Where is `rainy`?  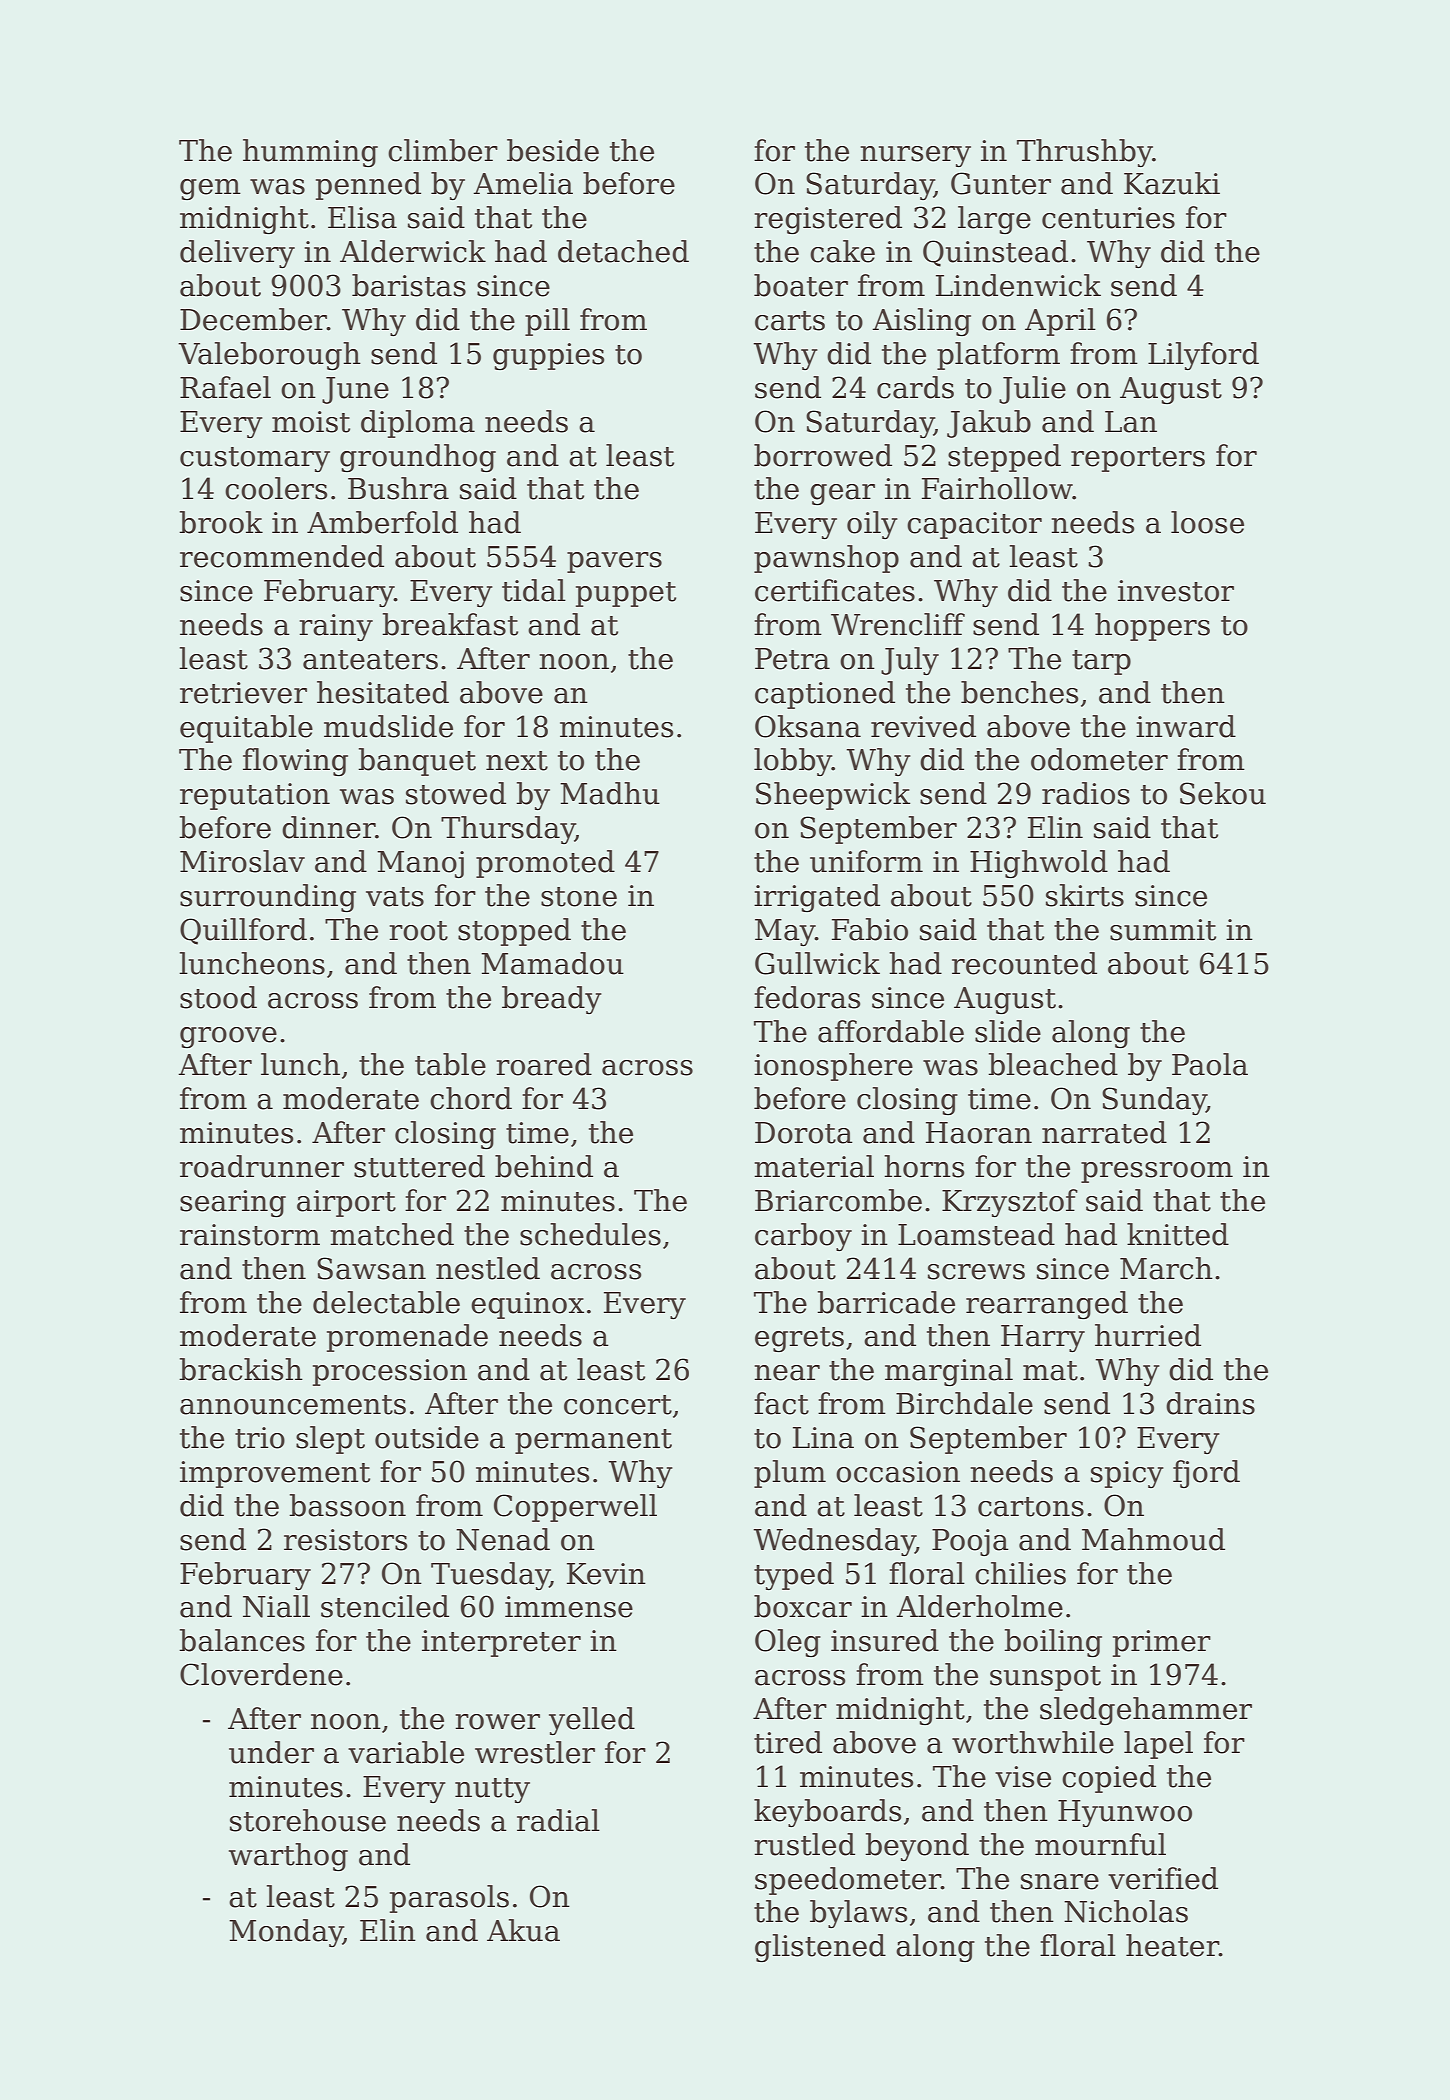
rainy is located at coordinates (336, 627).
